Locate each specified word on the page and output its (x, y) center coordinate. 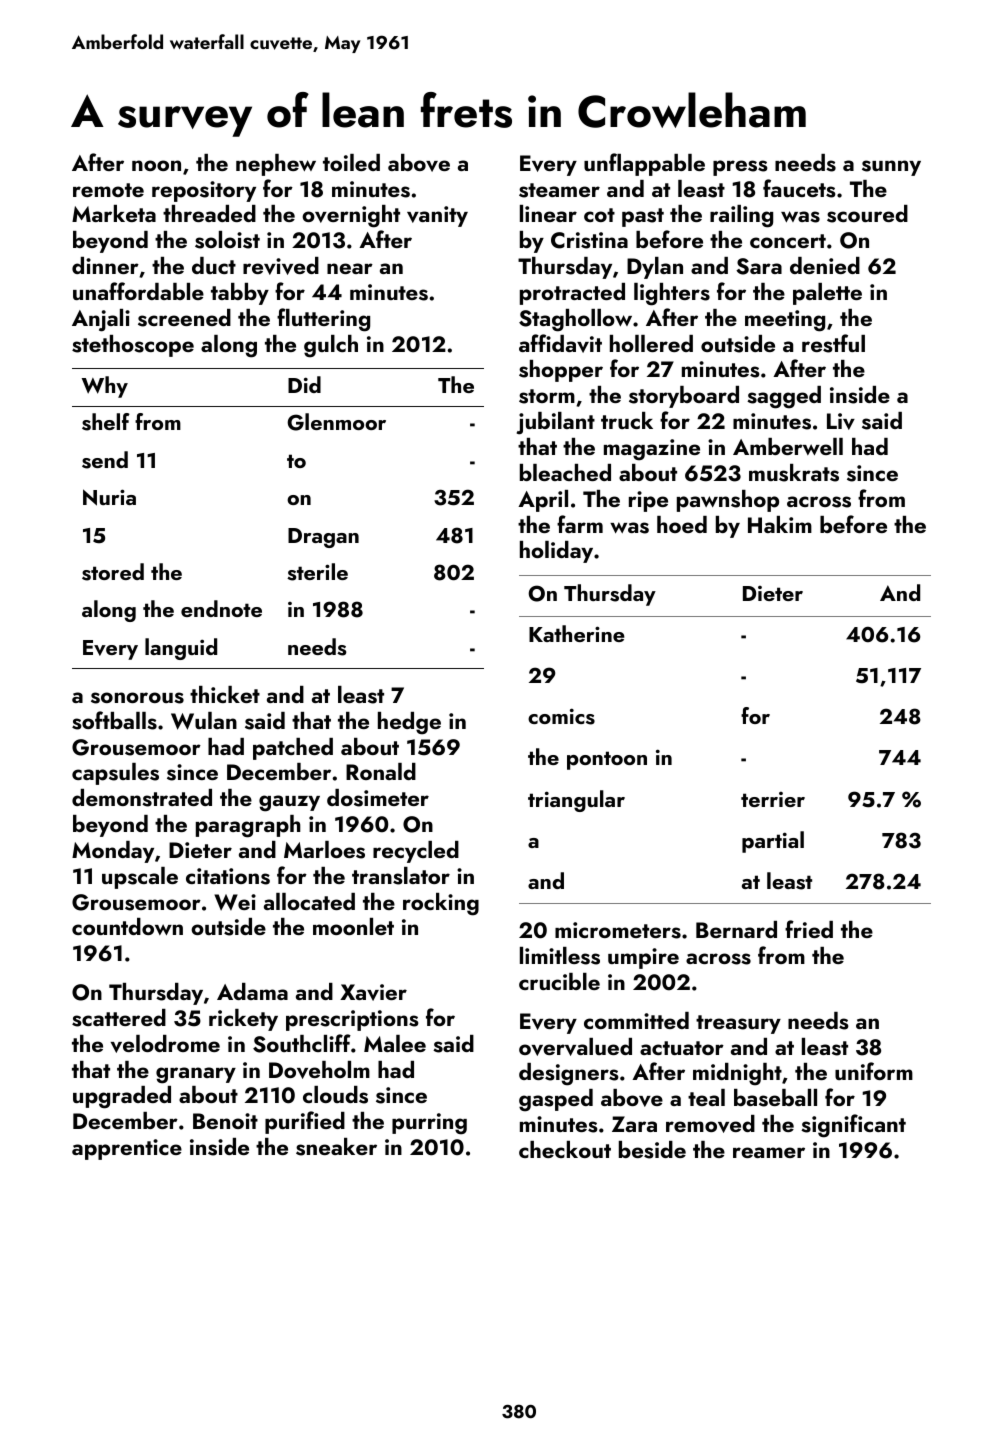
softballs (114, 720)
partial (773, 842)
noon (156, 165)
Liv (841, 421)
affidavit (560, 343)
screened (184, 318)
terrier (773, 799)
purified (305, 1122)
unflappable (644, 164)
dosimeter (378, 798)
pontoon (607, 760)
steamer (559, 190)
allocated (309, 901)
